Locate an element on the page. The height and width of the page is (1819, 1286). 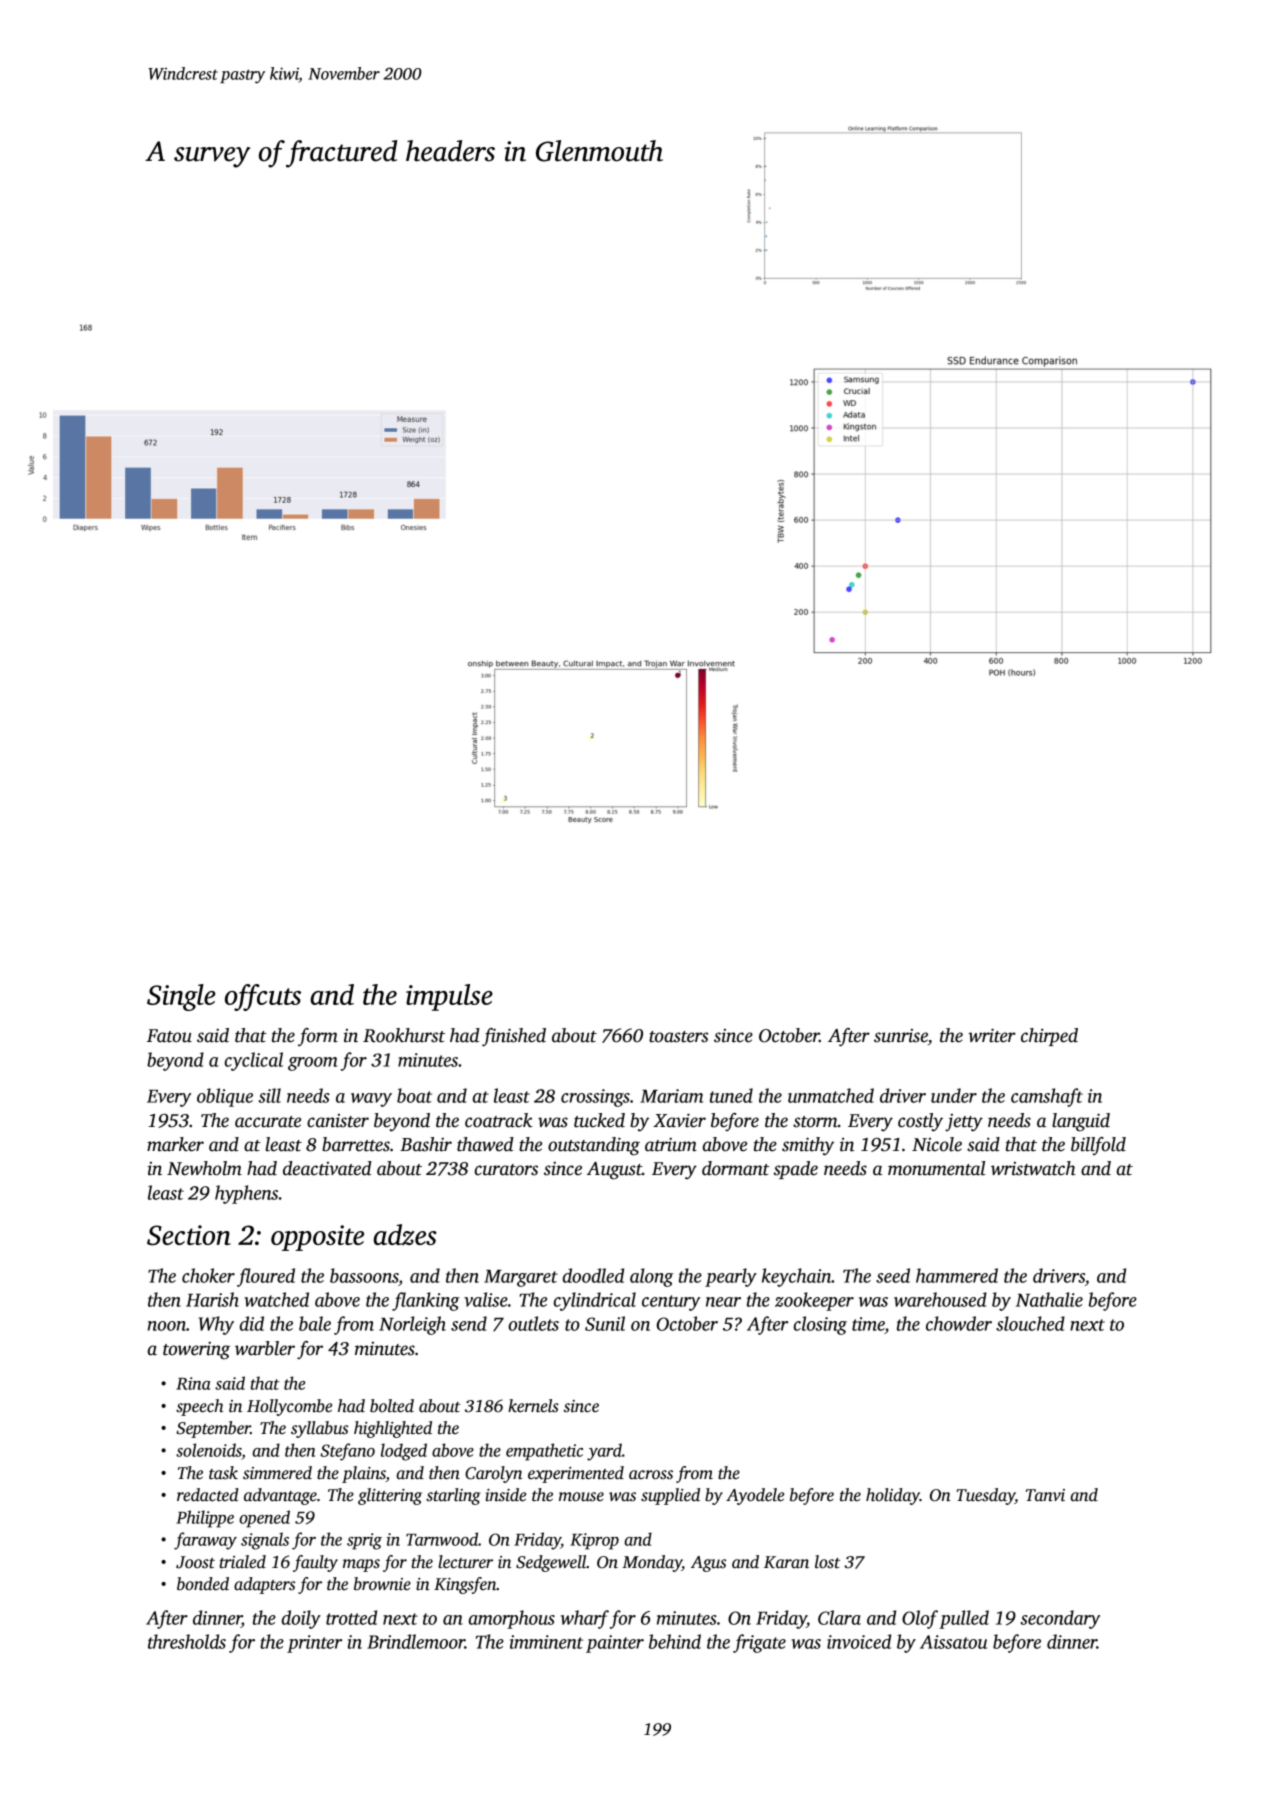
hammered is located at coordinates (957, 1275).
